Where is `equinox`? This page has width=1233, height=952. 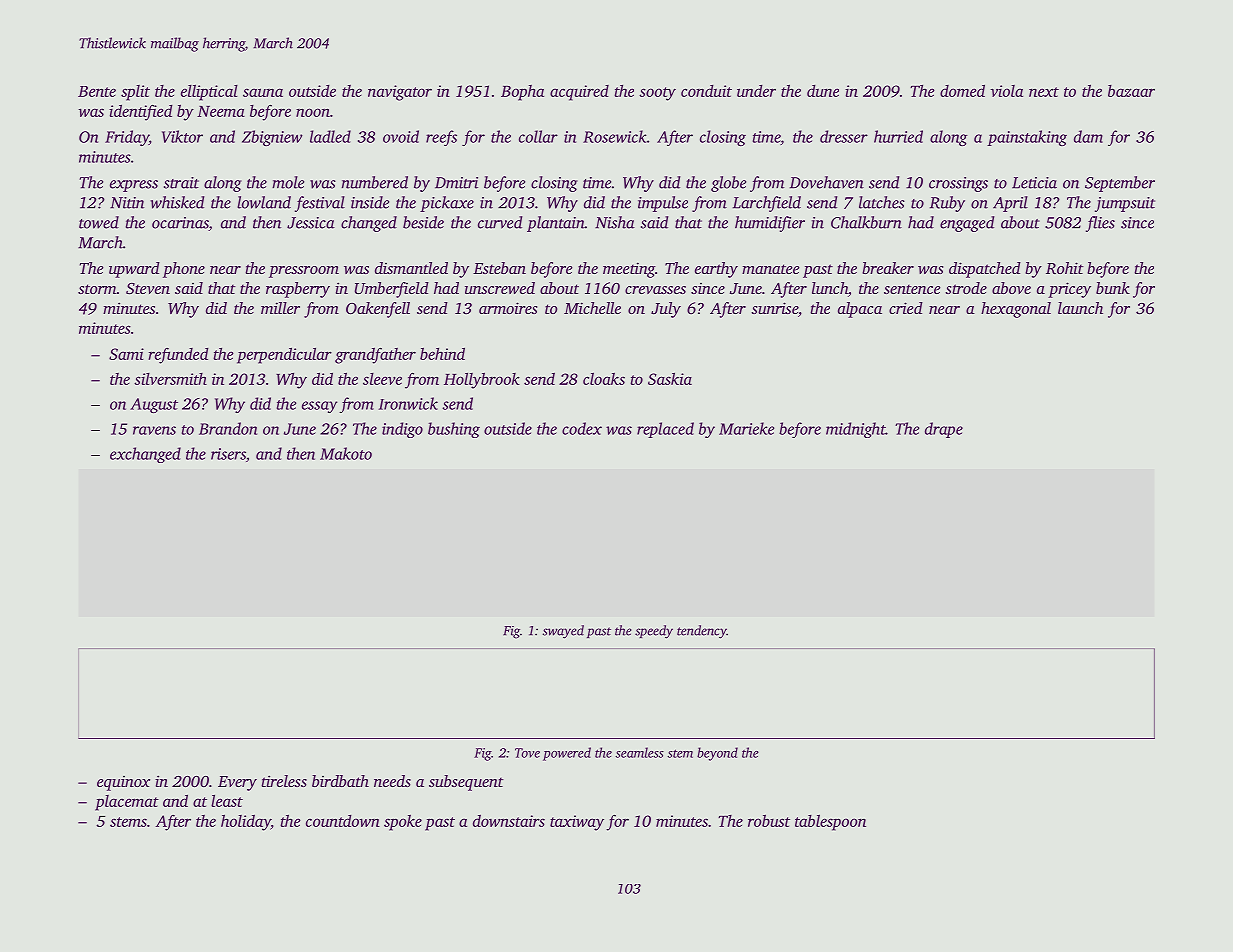 equinox is located at coordinates (123, 783).
